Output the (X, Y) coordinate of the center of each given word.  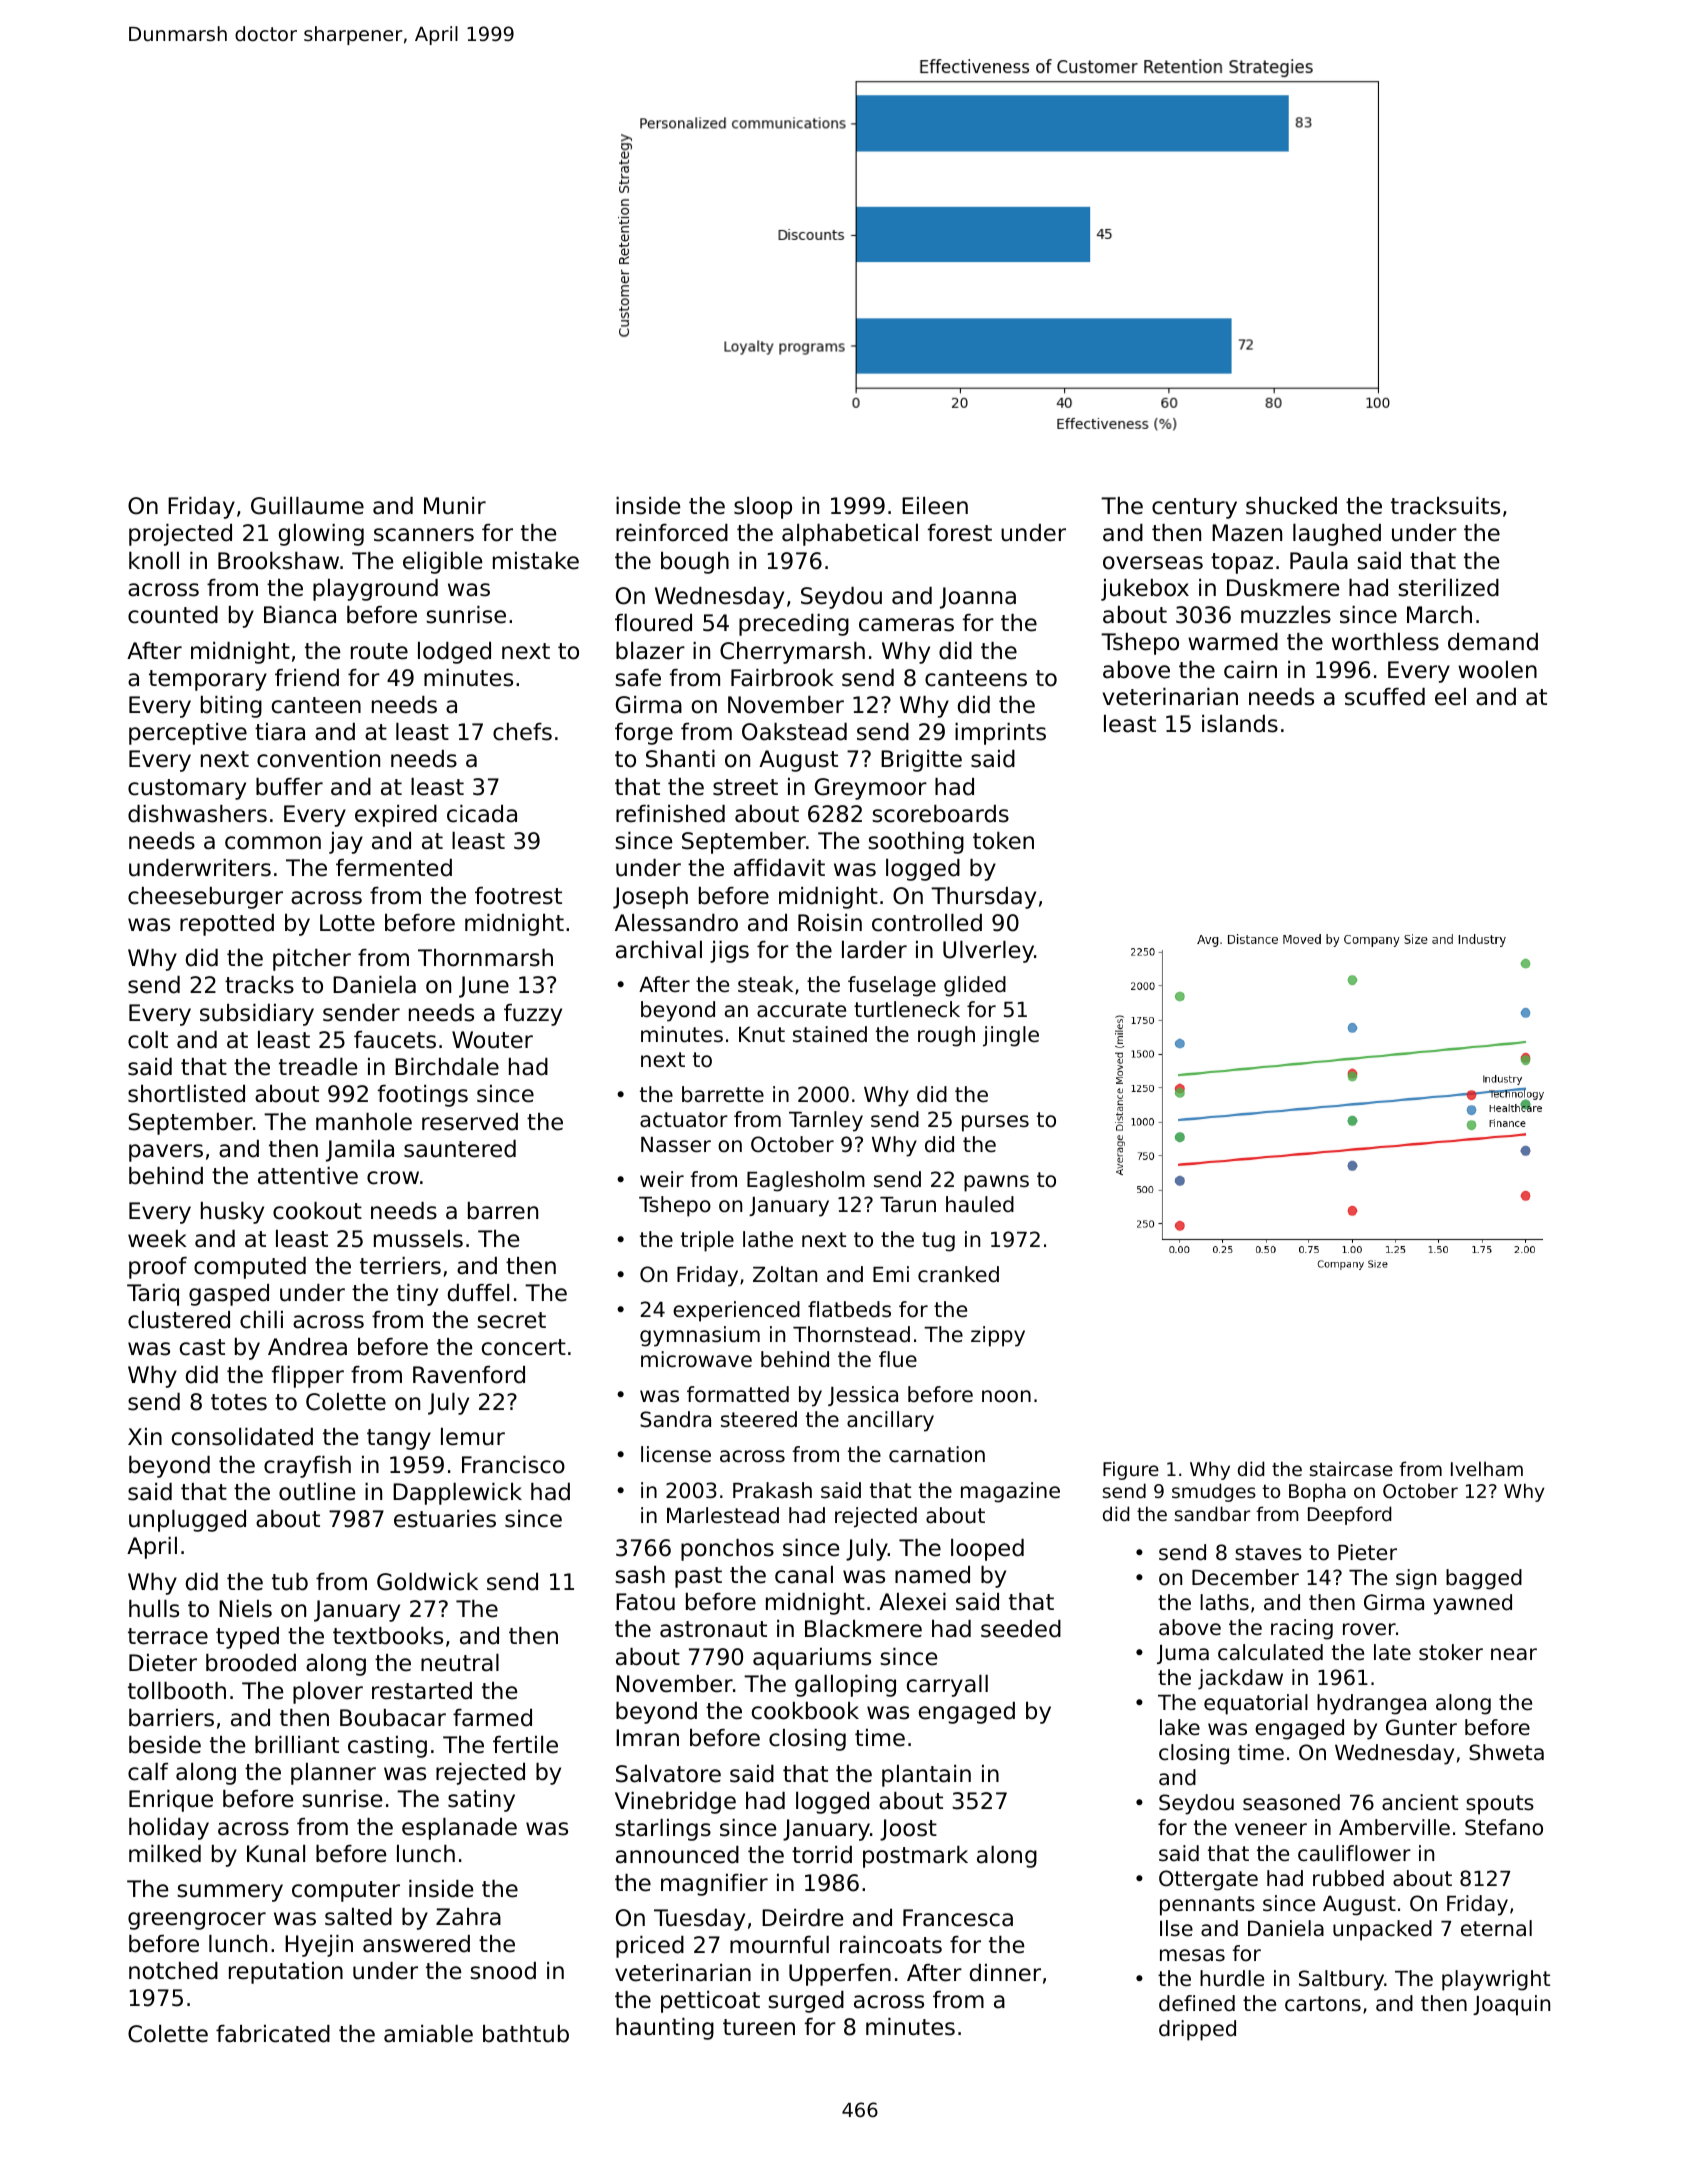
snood (503, 1971)
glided (975, 986)
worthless (1385, 642)
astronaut (713, 1629)
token (1003, 841)
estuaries (445, 1519)
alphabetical (850, 535)
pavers (166, 1153)
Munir (455, 506)
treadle (318, 1067)
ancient (1420, 1802)
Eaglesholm (806, 1181)
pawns (996, 1183)
